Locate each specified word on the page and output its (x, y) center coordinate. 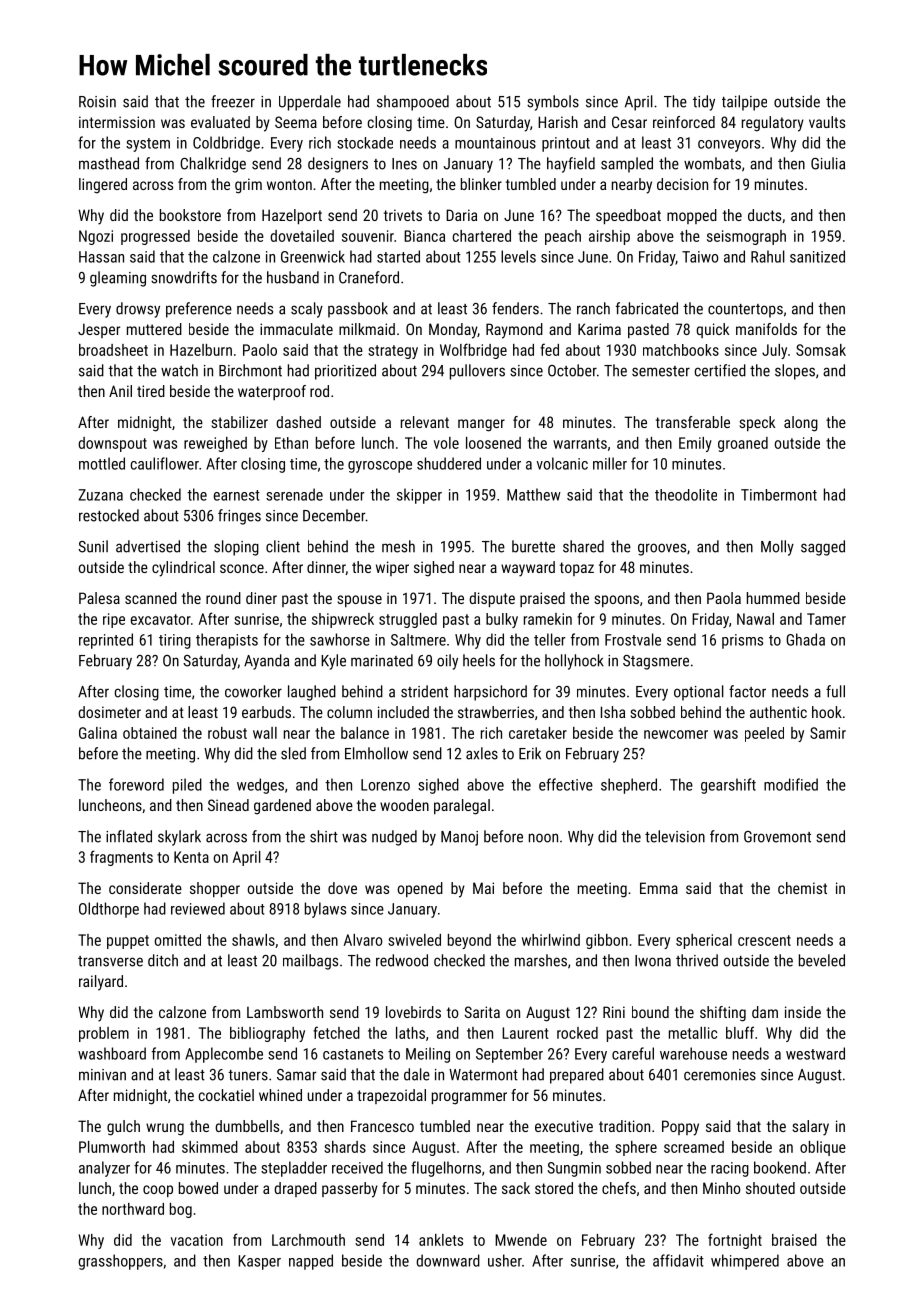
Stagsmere (656, 662)
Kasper (259, 1262)
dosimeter (109, 712)
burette (533, 546)
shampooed (413, 103)
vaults (827, 122)
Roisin (97, 102)
